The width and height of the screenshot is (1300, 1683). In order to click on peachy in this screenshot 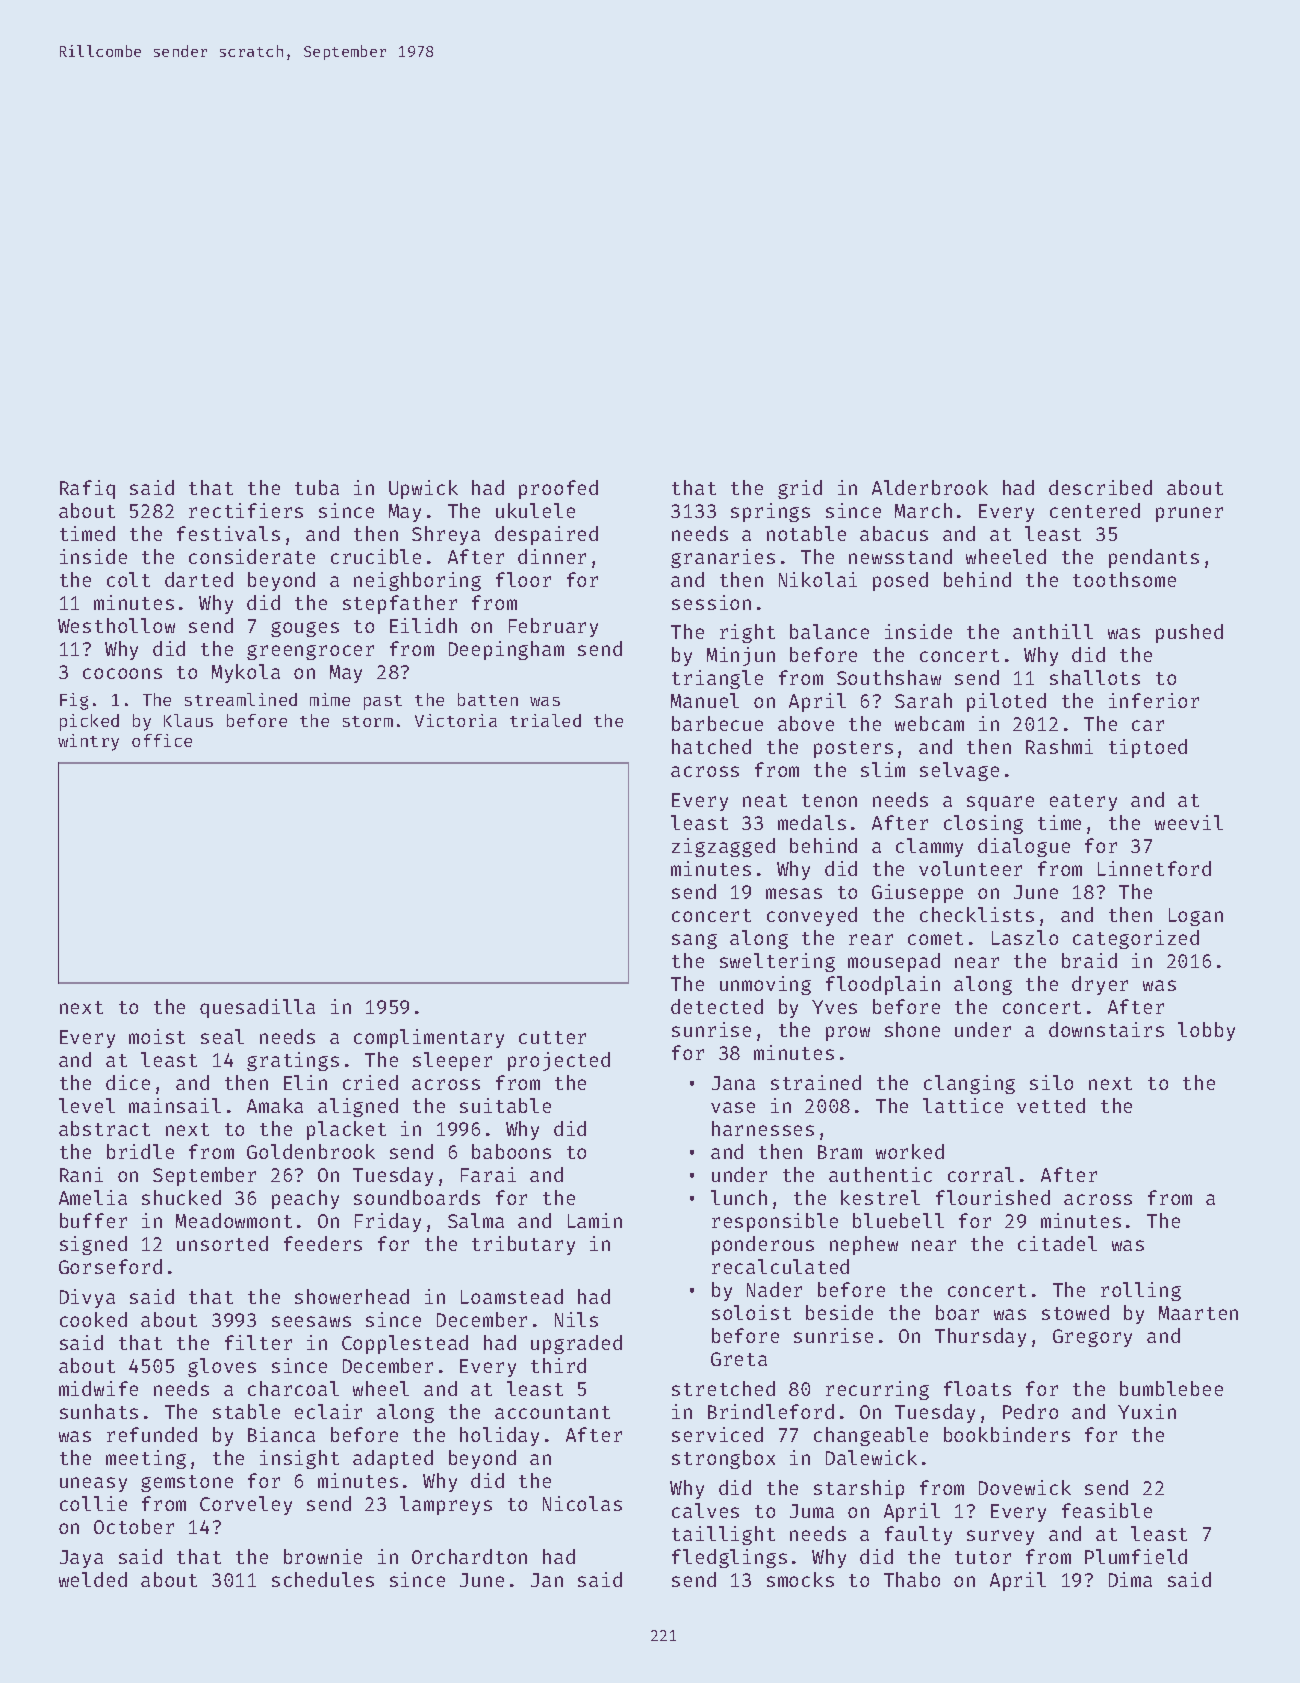, I will do `click(305, 1199)`.
